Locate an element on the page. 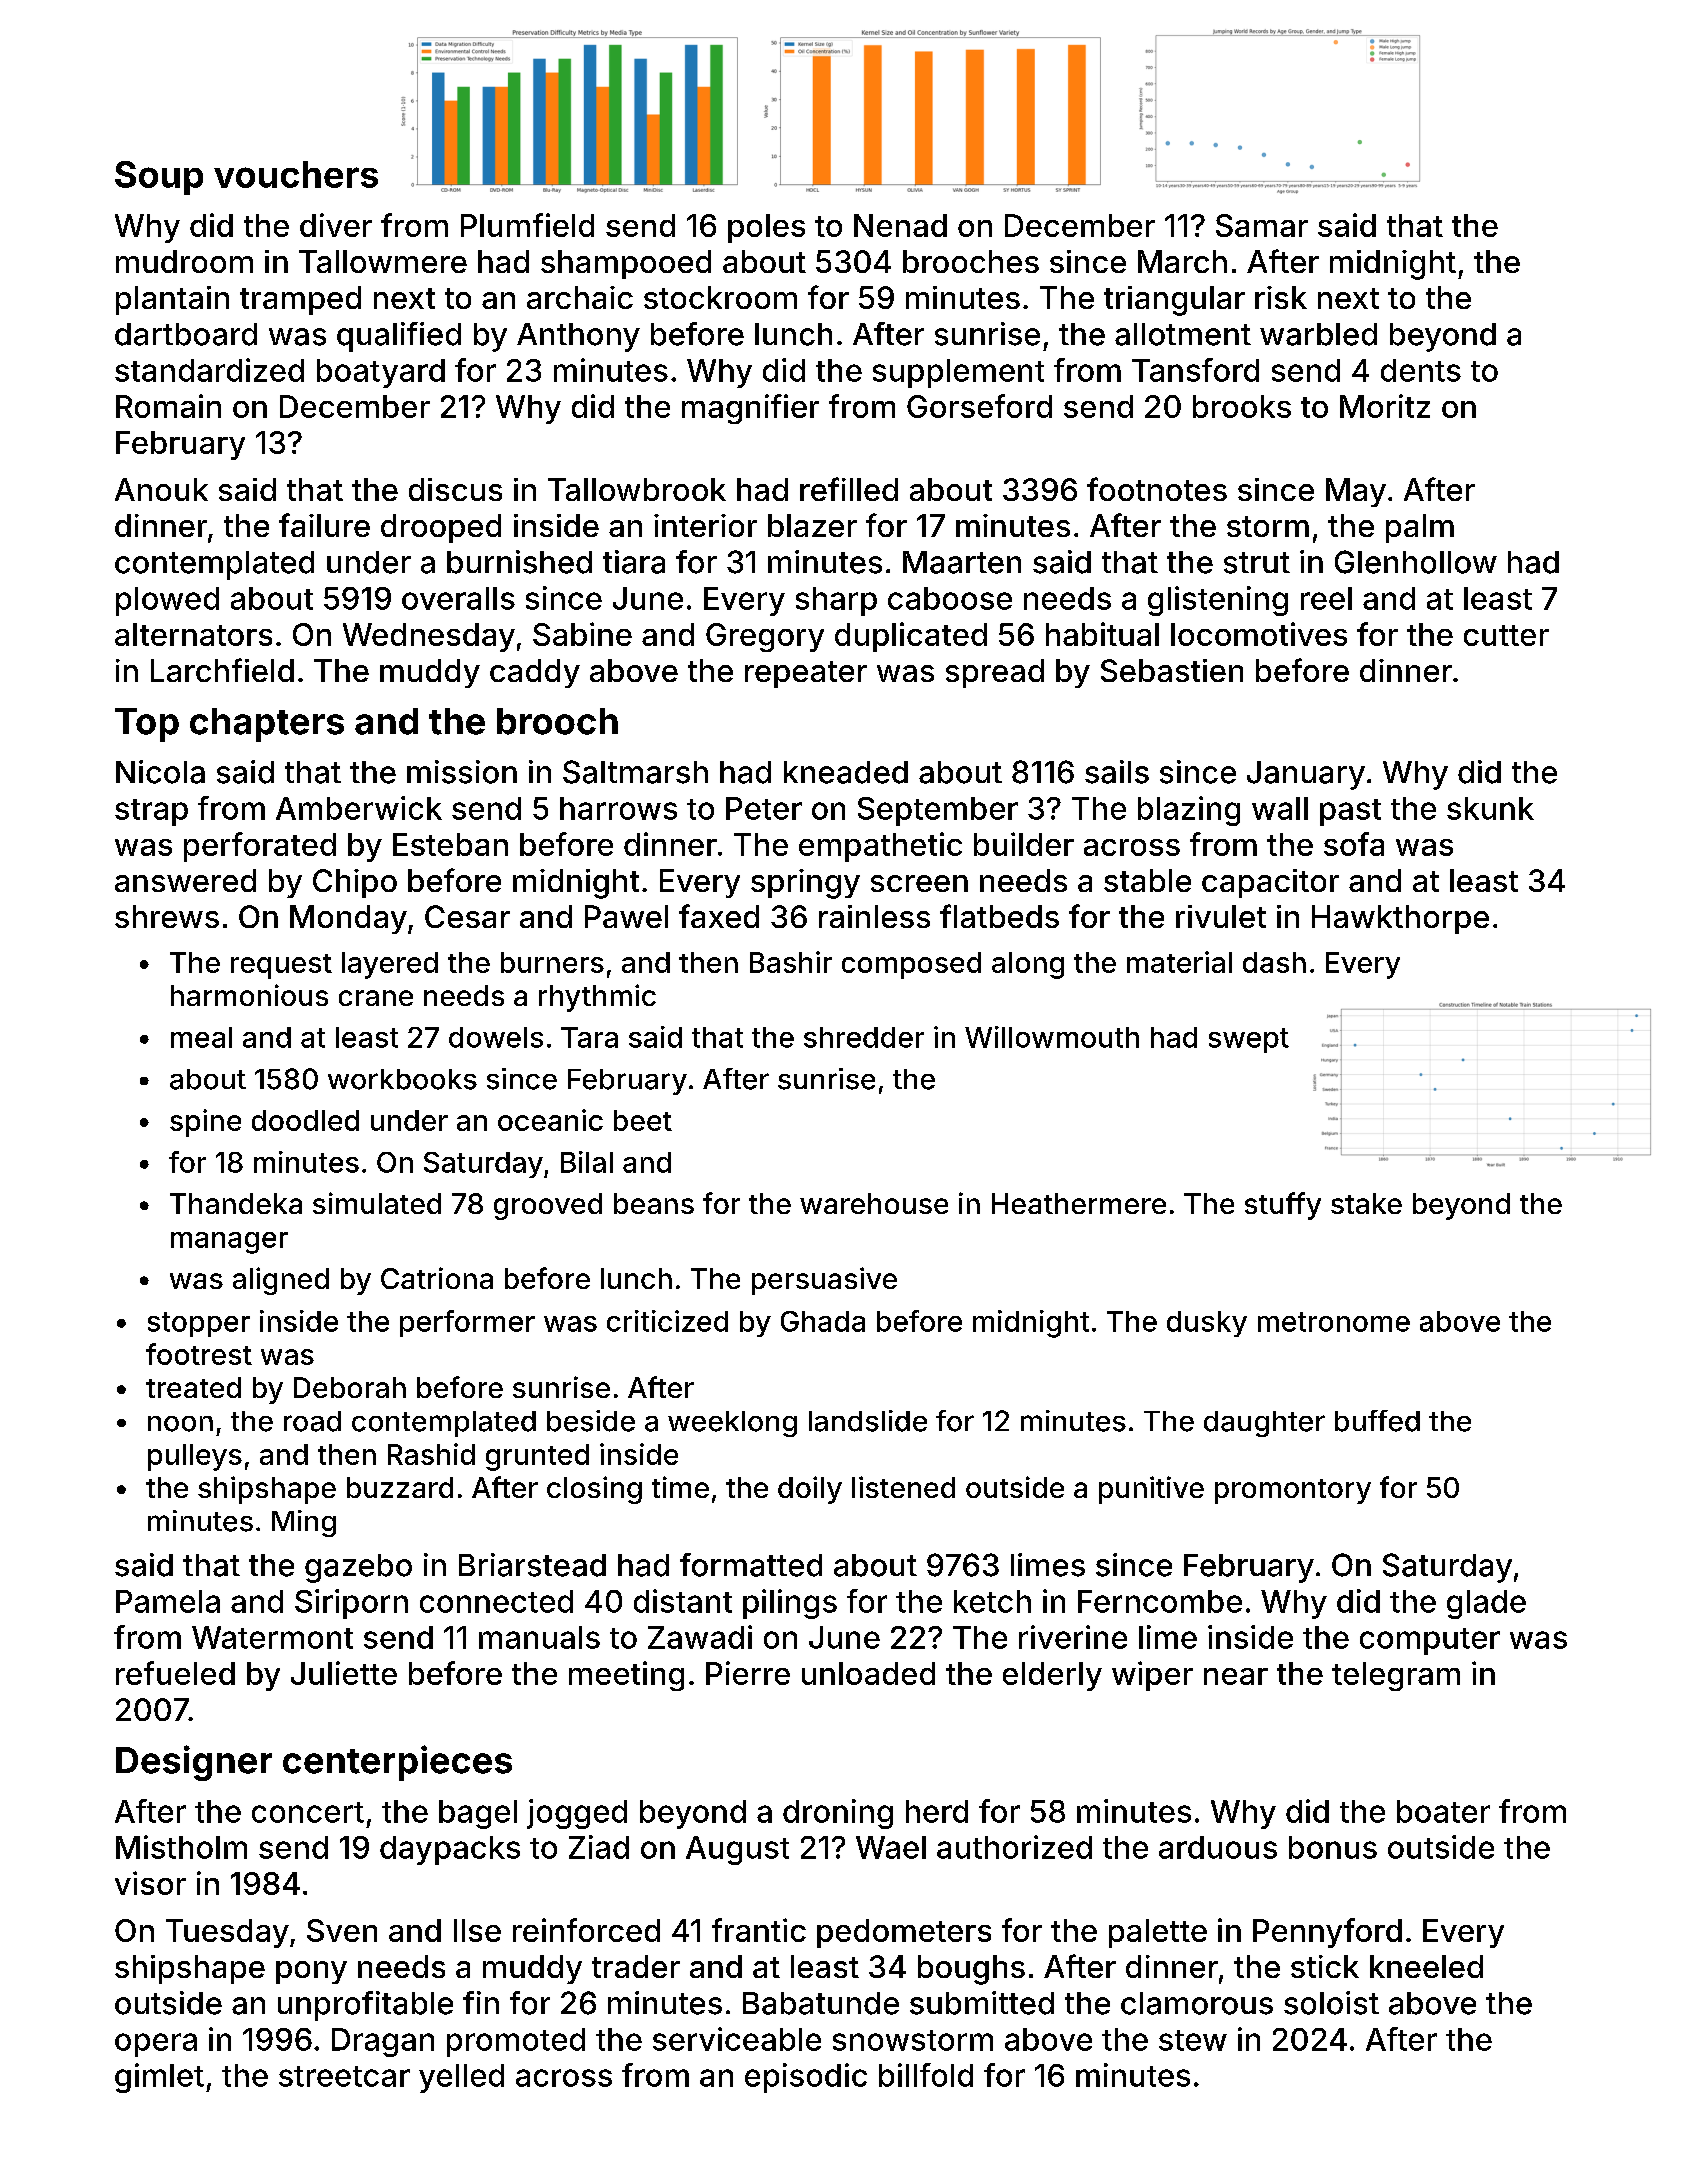 This image has width=1683, height=2178. Rashid is located at coordinates (431, 1454).
